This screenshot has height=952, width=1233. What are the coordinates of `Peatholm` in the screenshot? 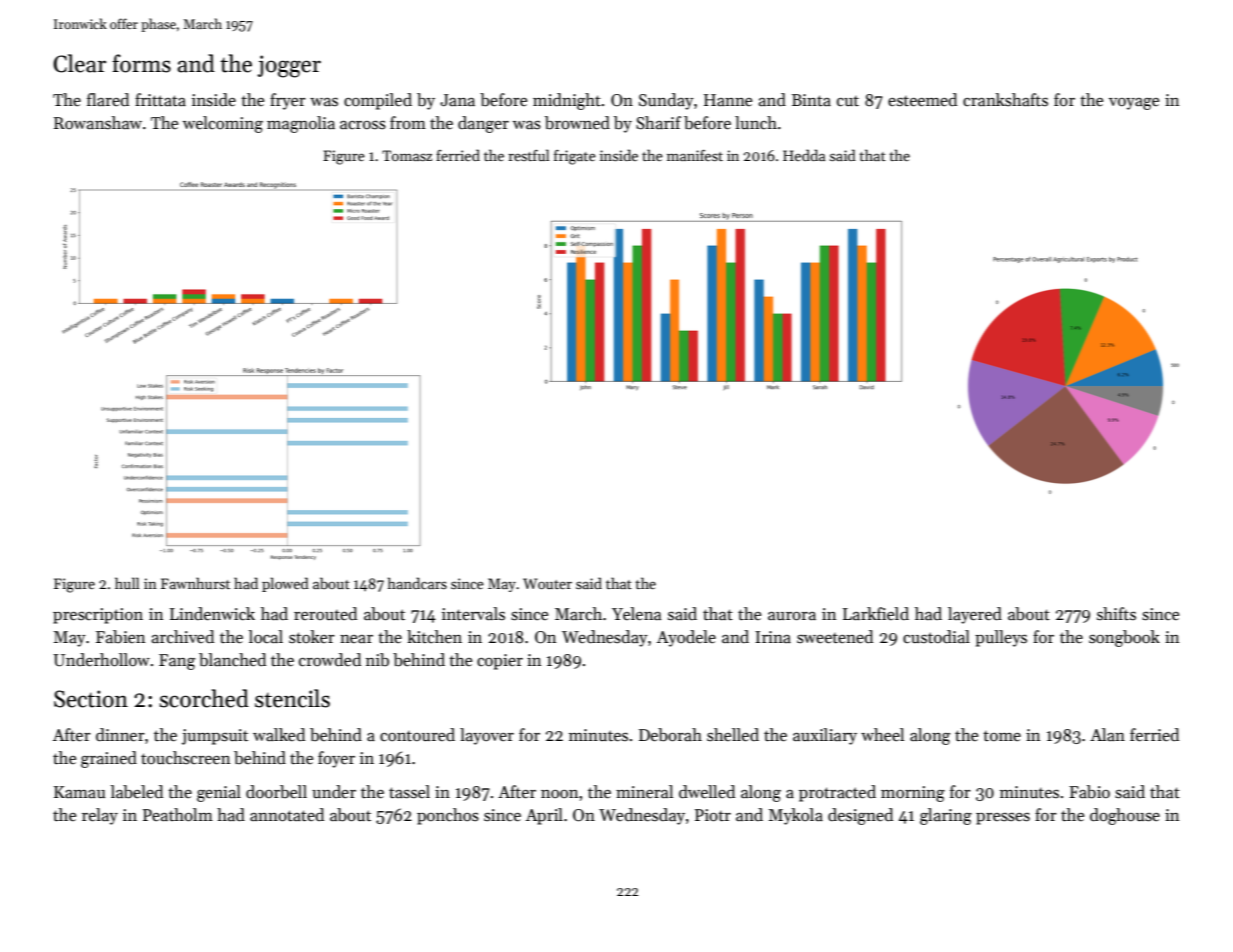 It's located at (178, 815).
